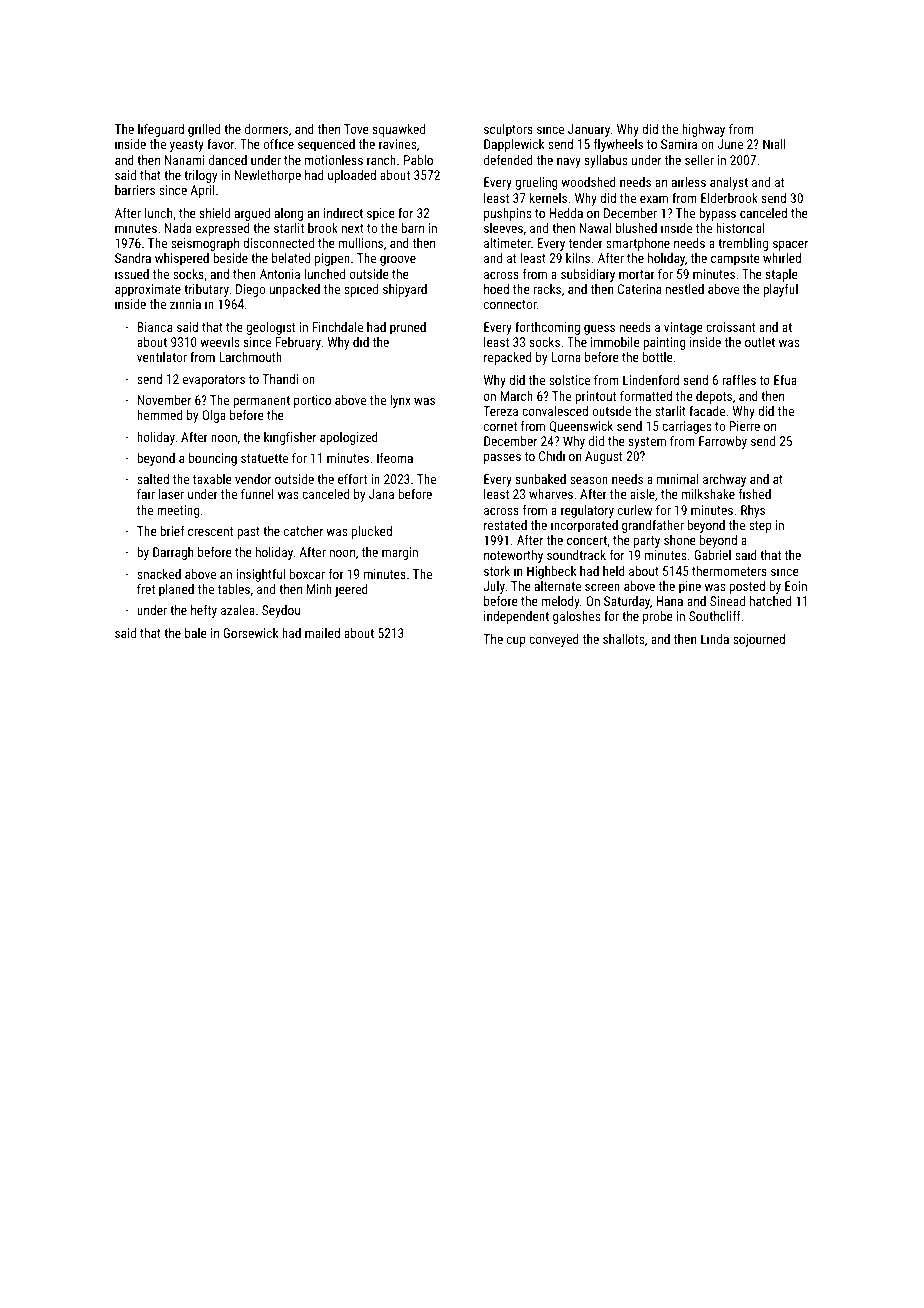  What do you see at coordinates (578, 258) in the document?
I see `kilns` at bounding box center [578, 258].
